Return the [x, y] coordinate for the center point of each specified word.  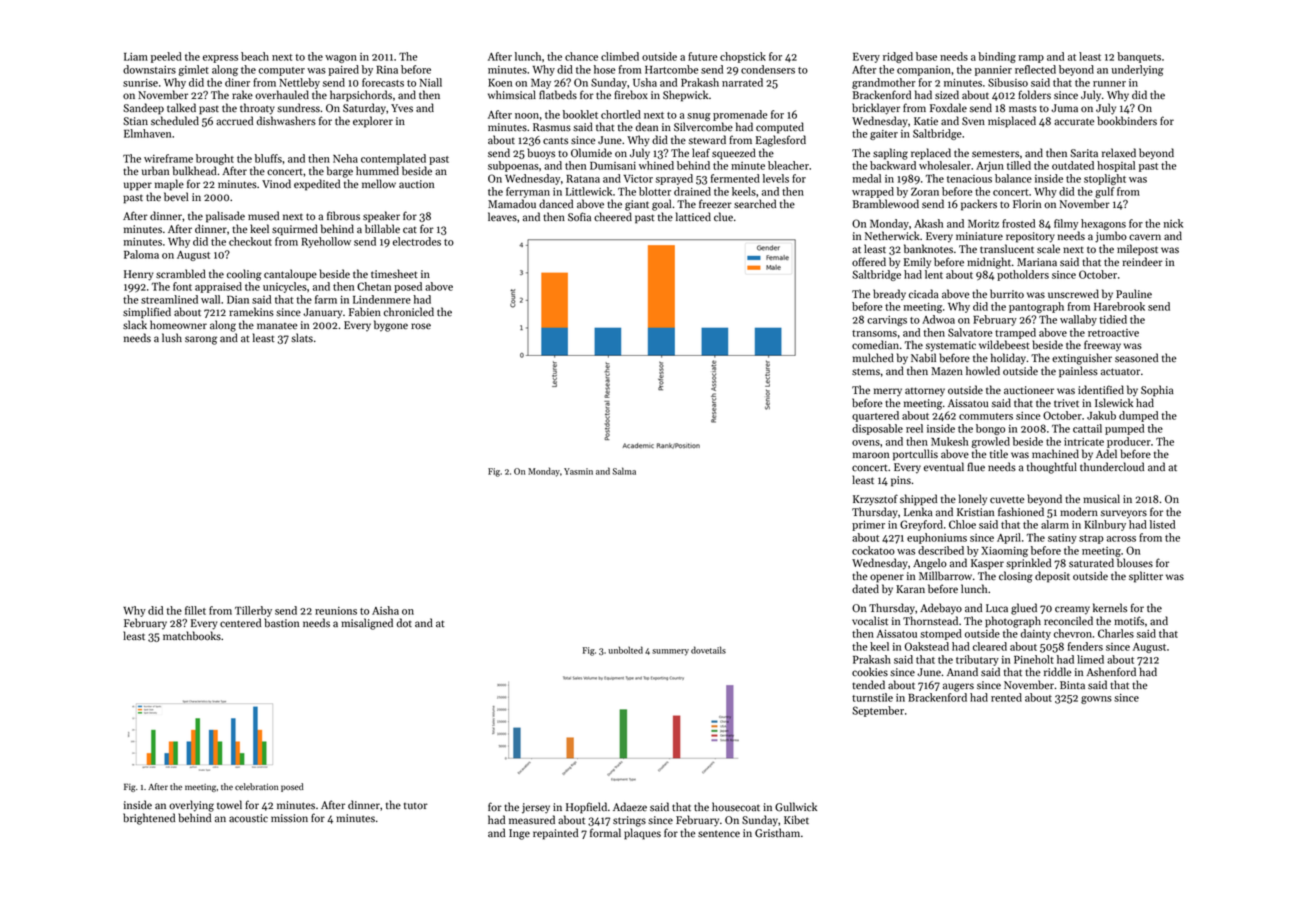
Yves [402, 108]
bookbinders [1127, 121]
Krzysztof [875, 500]
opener [887, 578]
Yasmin [578, 471]
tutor [416, 806]
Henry [138, 275]
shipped [918, 500]
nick [1173, 223]
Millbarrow [945, 576]
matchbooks [192, 636]
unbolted [625, 650]
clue [723, 217]
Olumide [591, 153]
